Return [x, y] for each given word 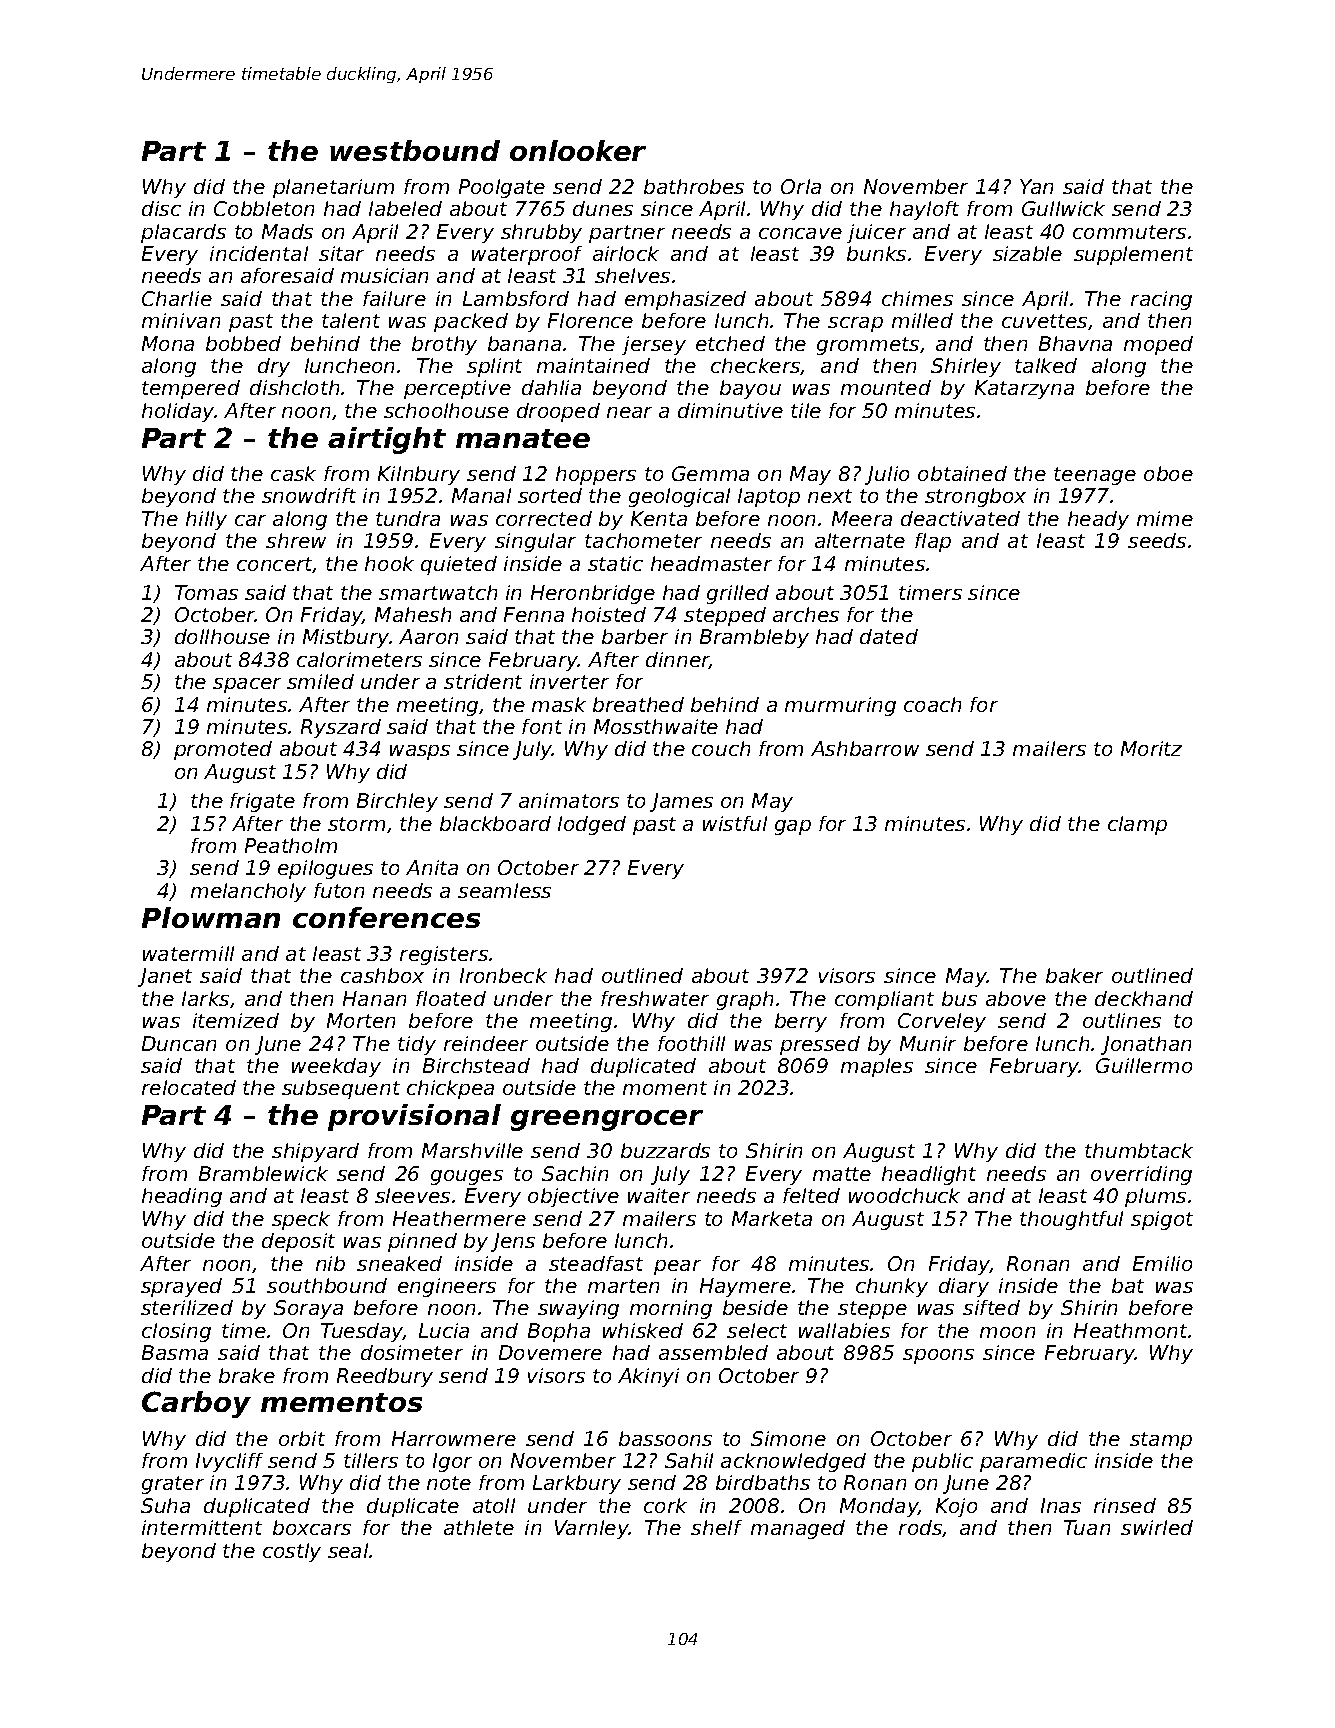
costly [292, 1552]
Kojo [956, 1507]
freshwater [655, 998]
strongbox [975, 497]
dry [274, 367]
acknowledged [793, 1462]
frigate [262, 802]
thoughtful [1071, 1220]
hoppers [596, 475]
